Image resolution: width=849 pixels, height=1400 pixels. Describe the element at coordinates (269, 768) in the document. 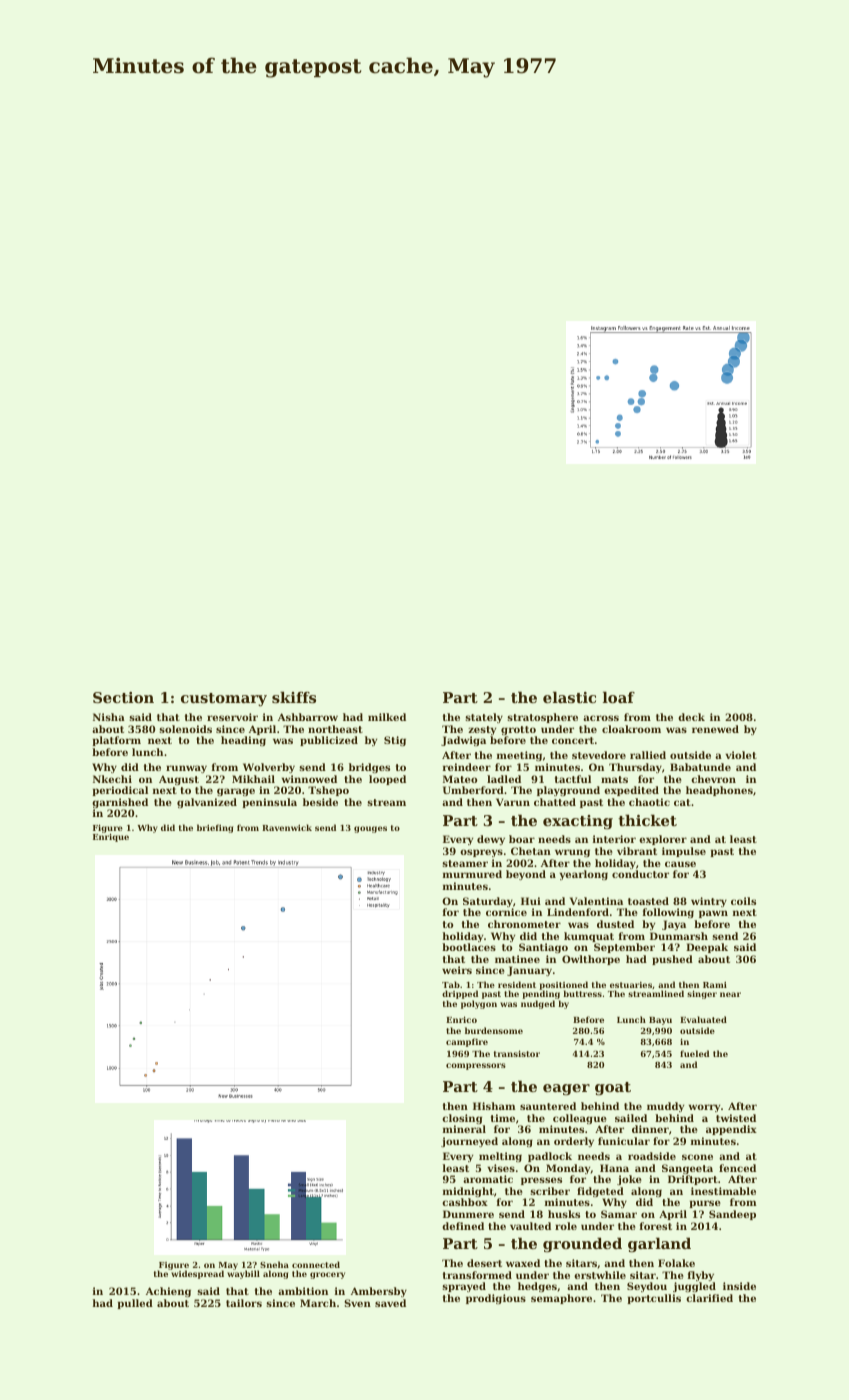

I see `Wolverby` at that location.
